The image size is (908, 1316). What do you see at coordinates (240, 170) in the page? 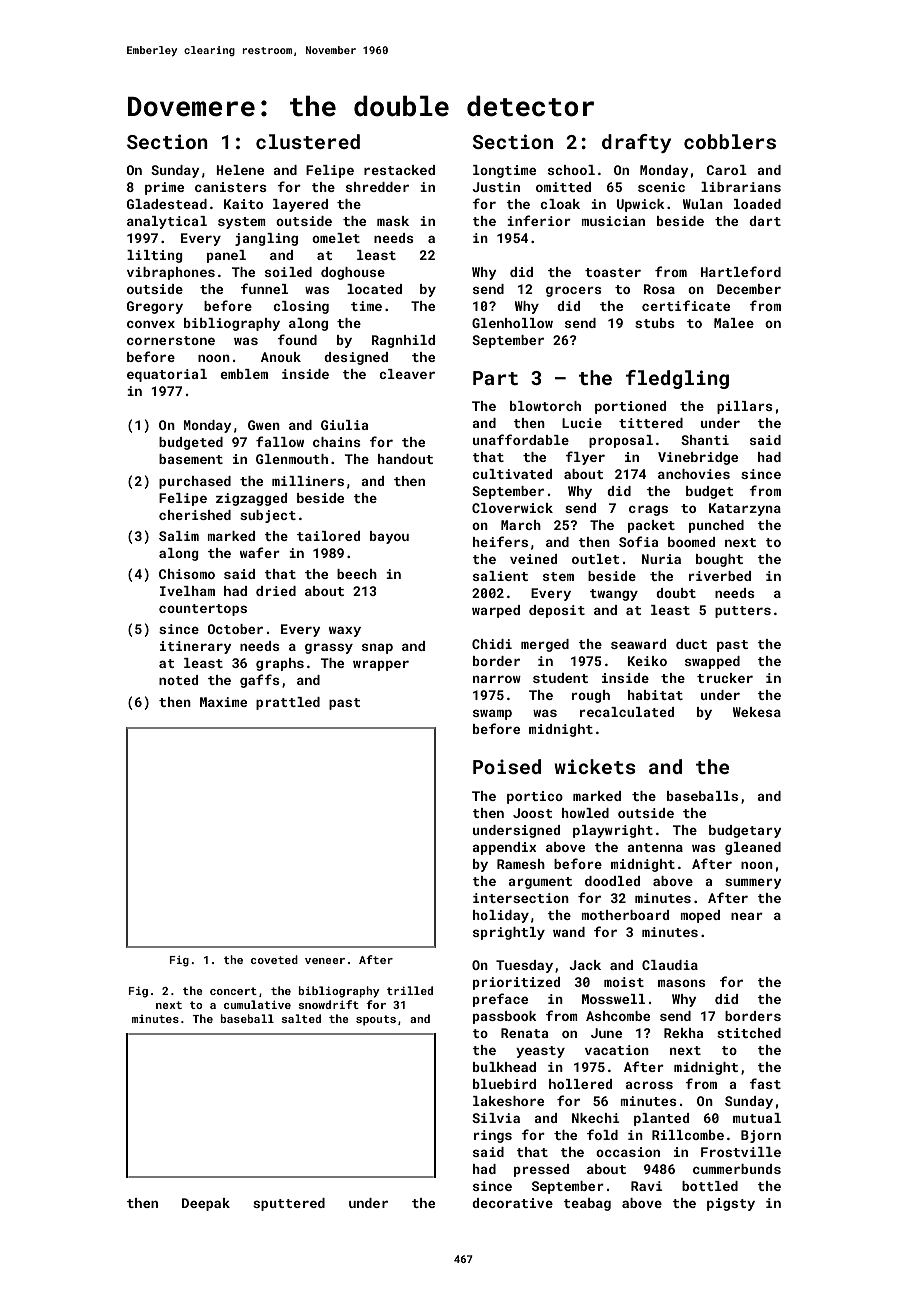
I see `Helene` at bounding box center [240, 170].
